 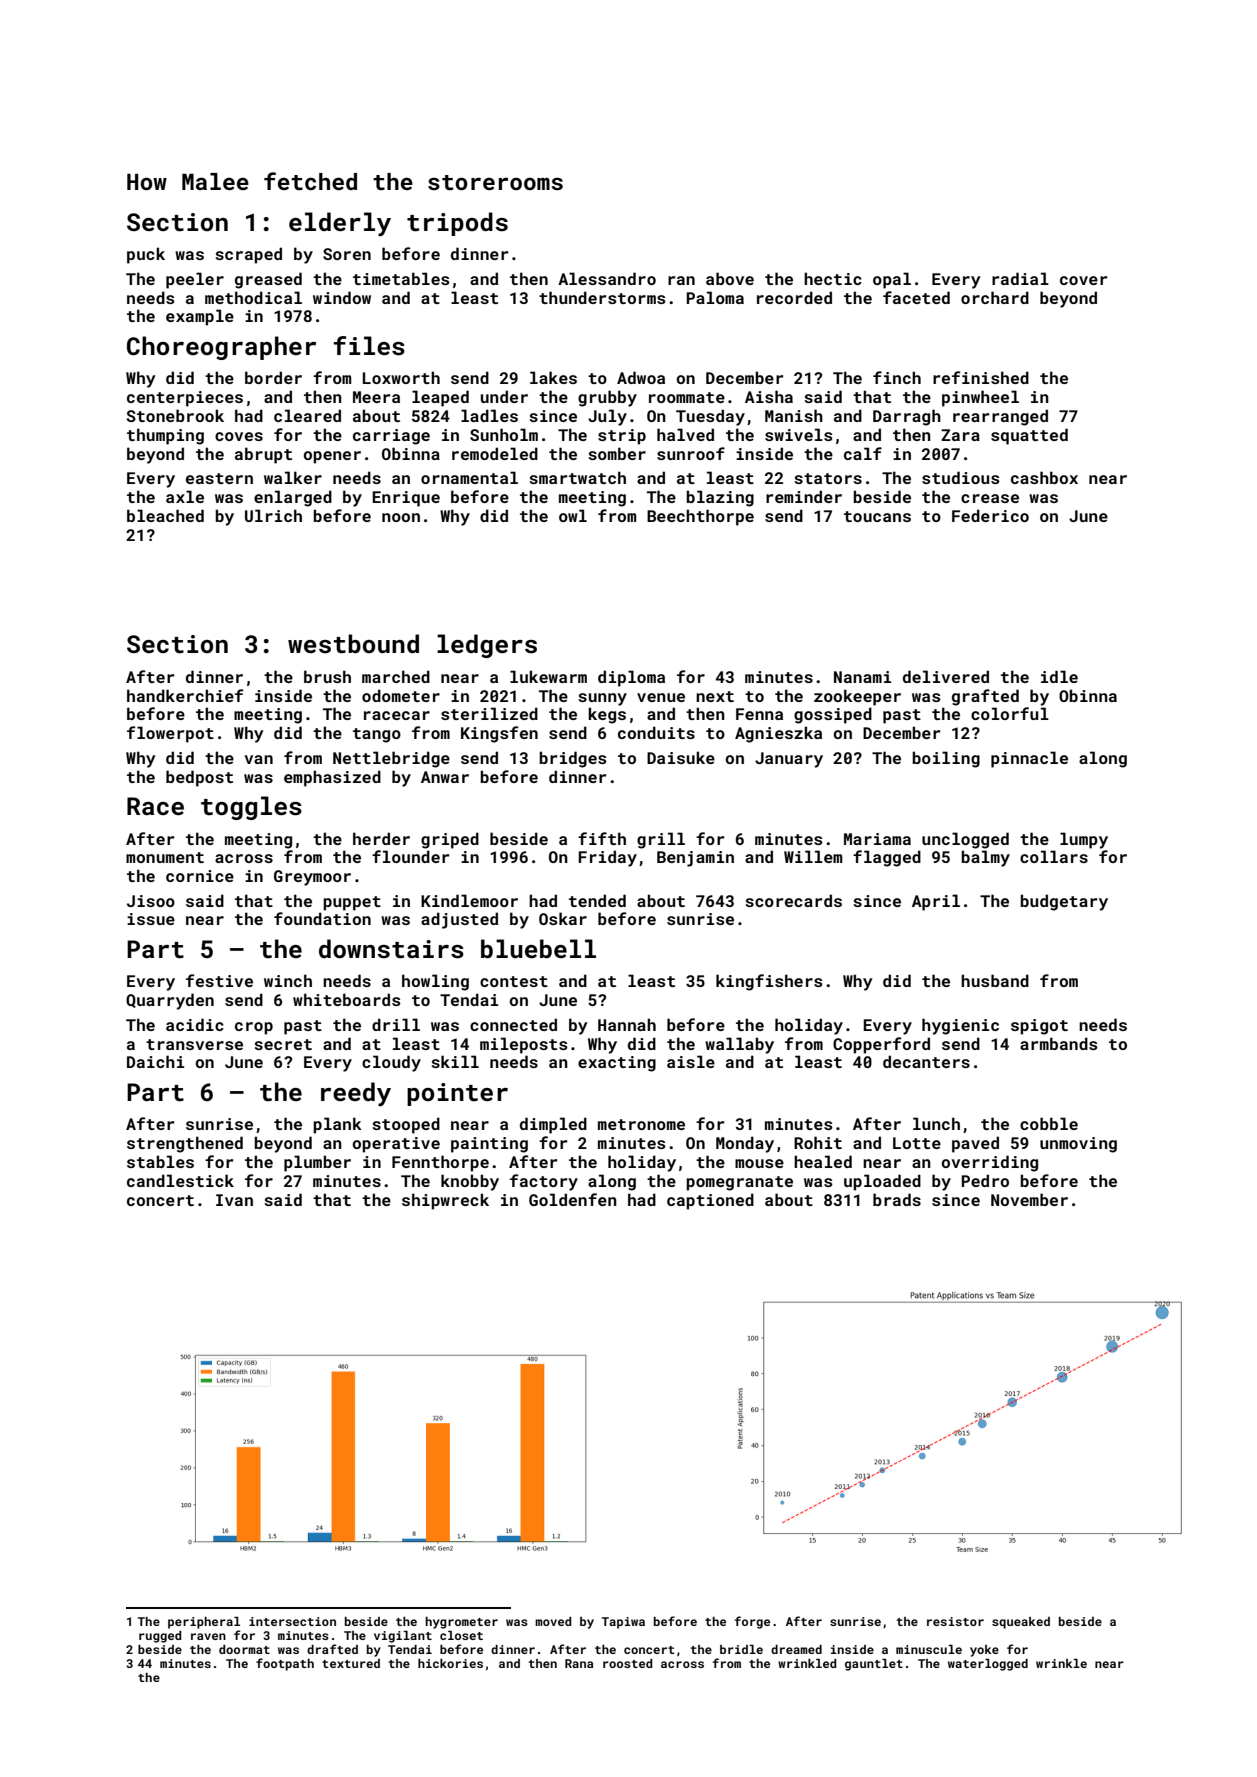 I want to click on colorful, so click(x=1010, y=713).
